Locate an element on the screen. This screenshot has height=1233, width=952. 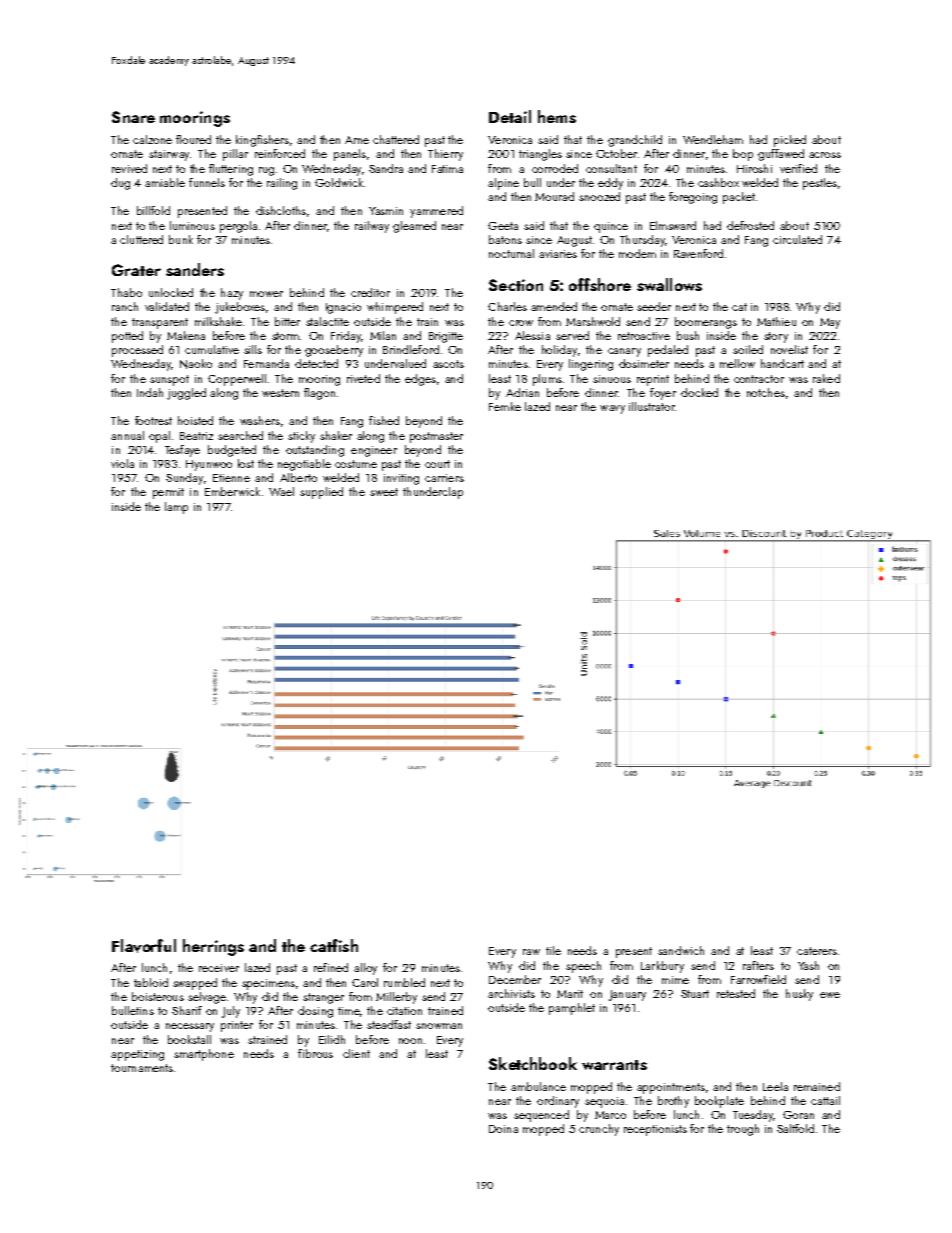
tile is located at coordinates (553, 950).
